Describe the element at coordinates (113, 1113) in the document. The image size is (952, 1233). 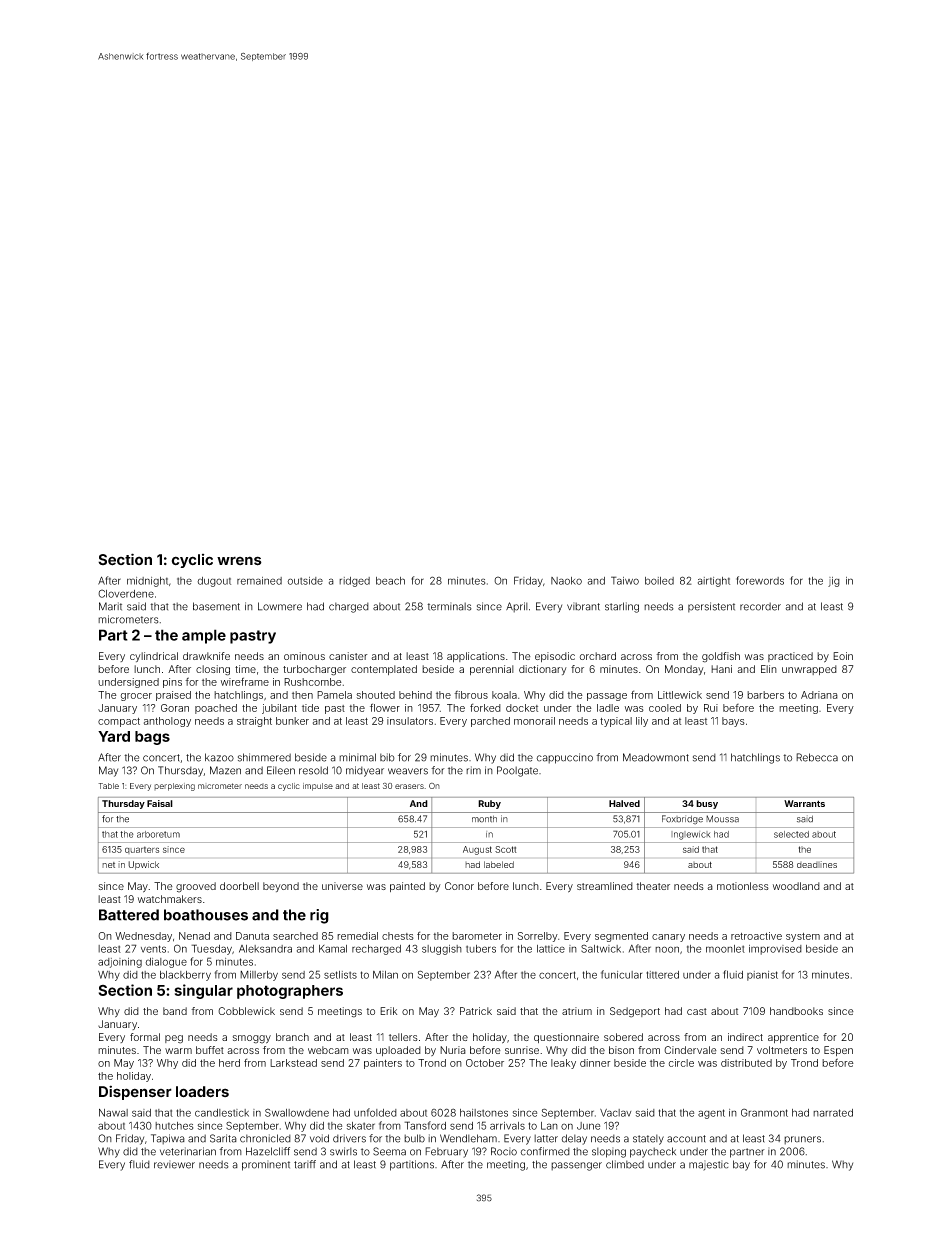
I see `Nawal` at that location.
